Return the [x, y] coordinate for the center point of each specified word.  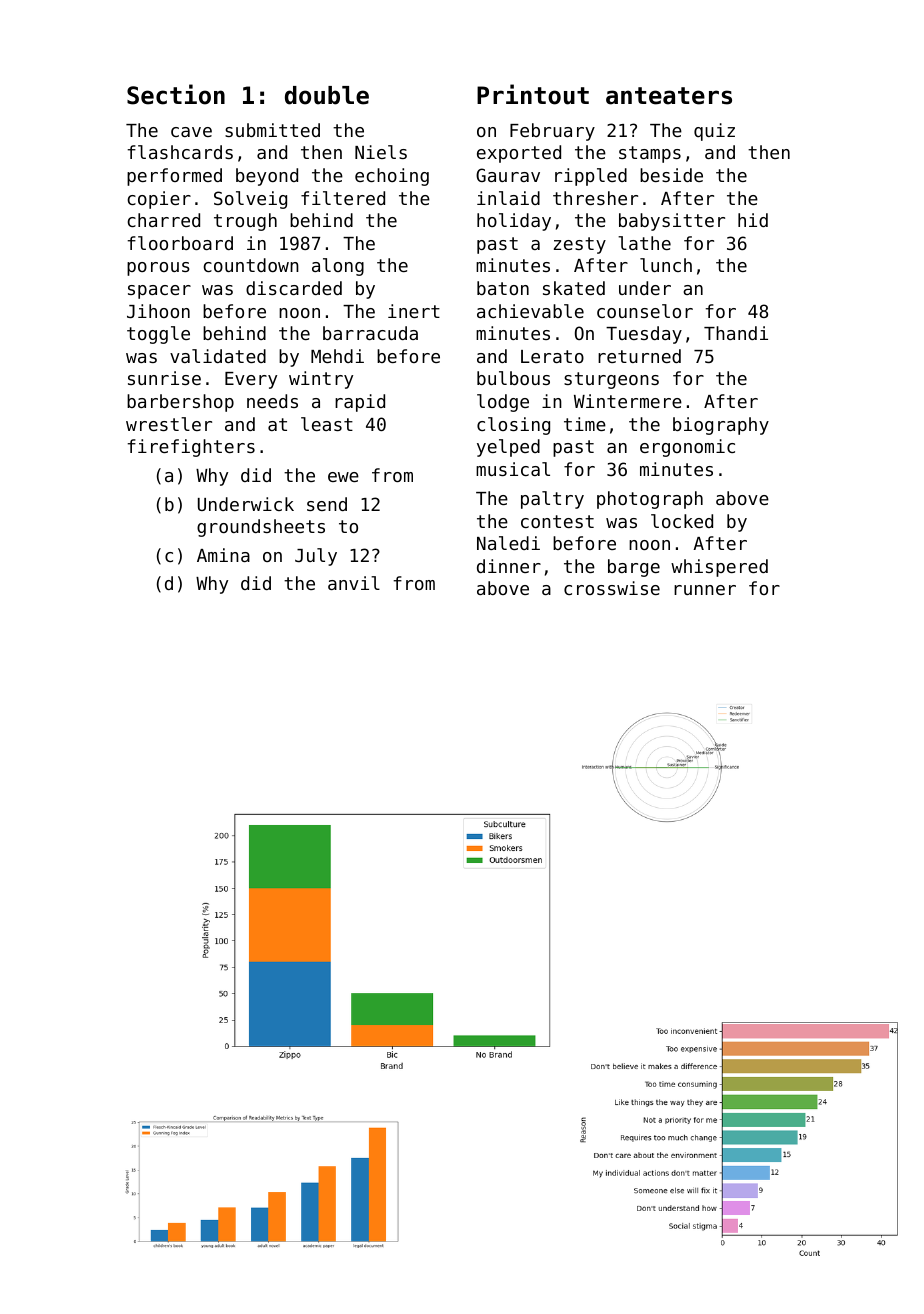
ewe [343, 477]
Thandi [736, 333]
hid [753, 220]
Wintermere [628, 401]
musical [513, 469]
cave [191, 132]
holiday [514, 222]
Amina [223, 555]
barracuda [370, 333]
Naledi [508, 543]
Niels [381, 152]
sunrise [164, 378]
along [338, 267]
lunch [666, 265]
